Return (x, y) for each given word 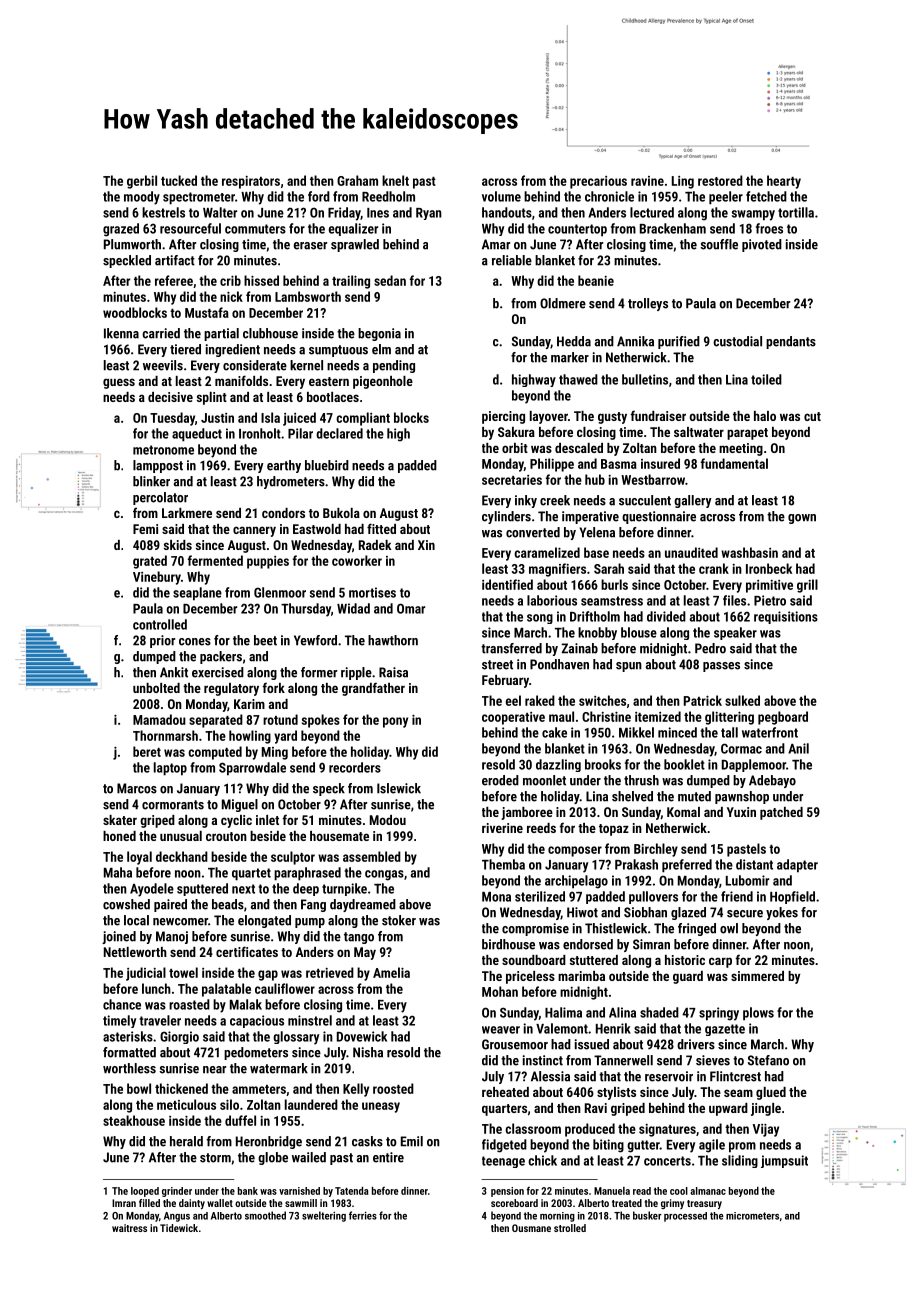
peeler (726, 198)
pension (507, 1192)
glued (771, 1093)
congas (384, 875)
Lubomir (747, 880)
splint (212, 398)
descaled (579, 448)
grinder (177, 1192)
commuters (255, 229)
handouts (507, 212)
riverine (502, 828)
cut (812, 416)
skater (120, 820)
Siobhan (645, 912)
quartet (251, 874)
